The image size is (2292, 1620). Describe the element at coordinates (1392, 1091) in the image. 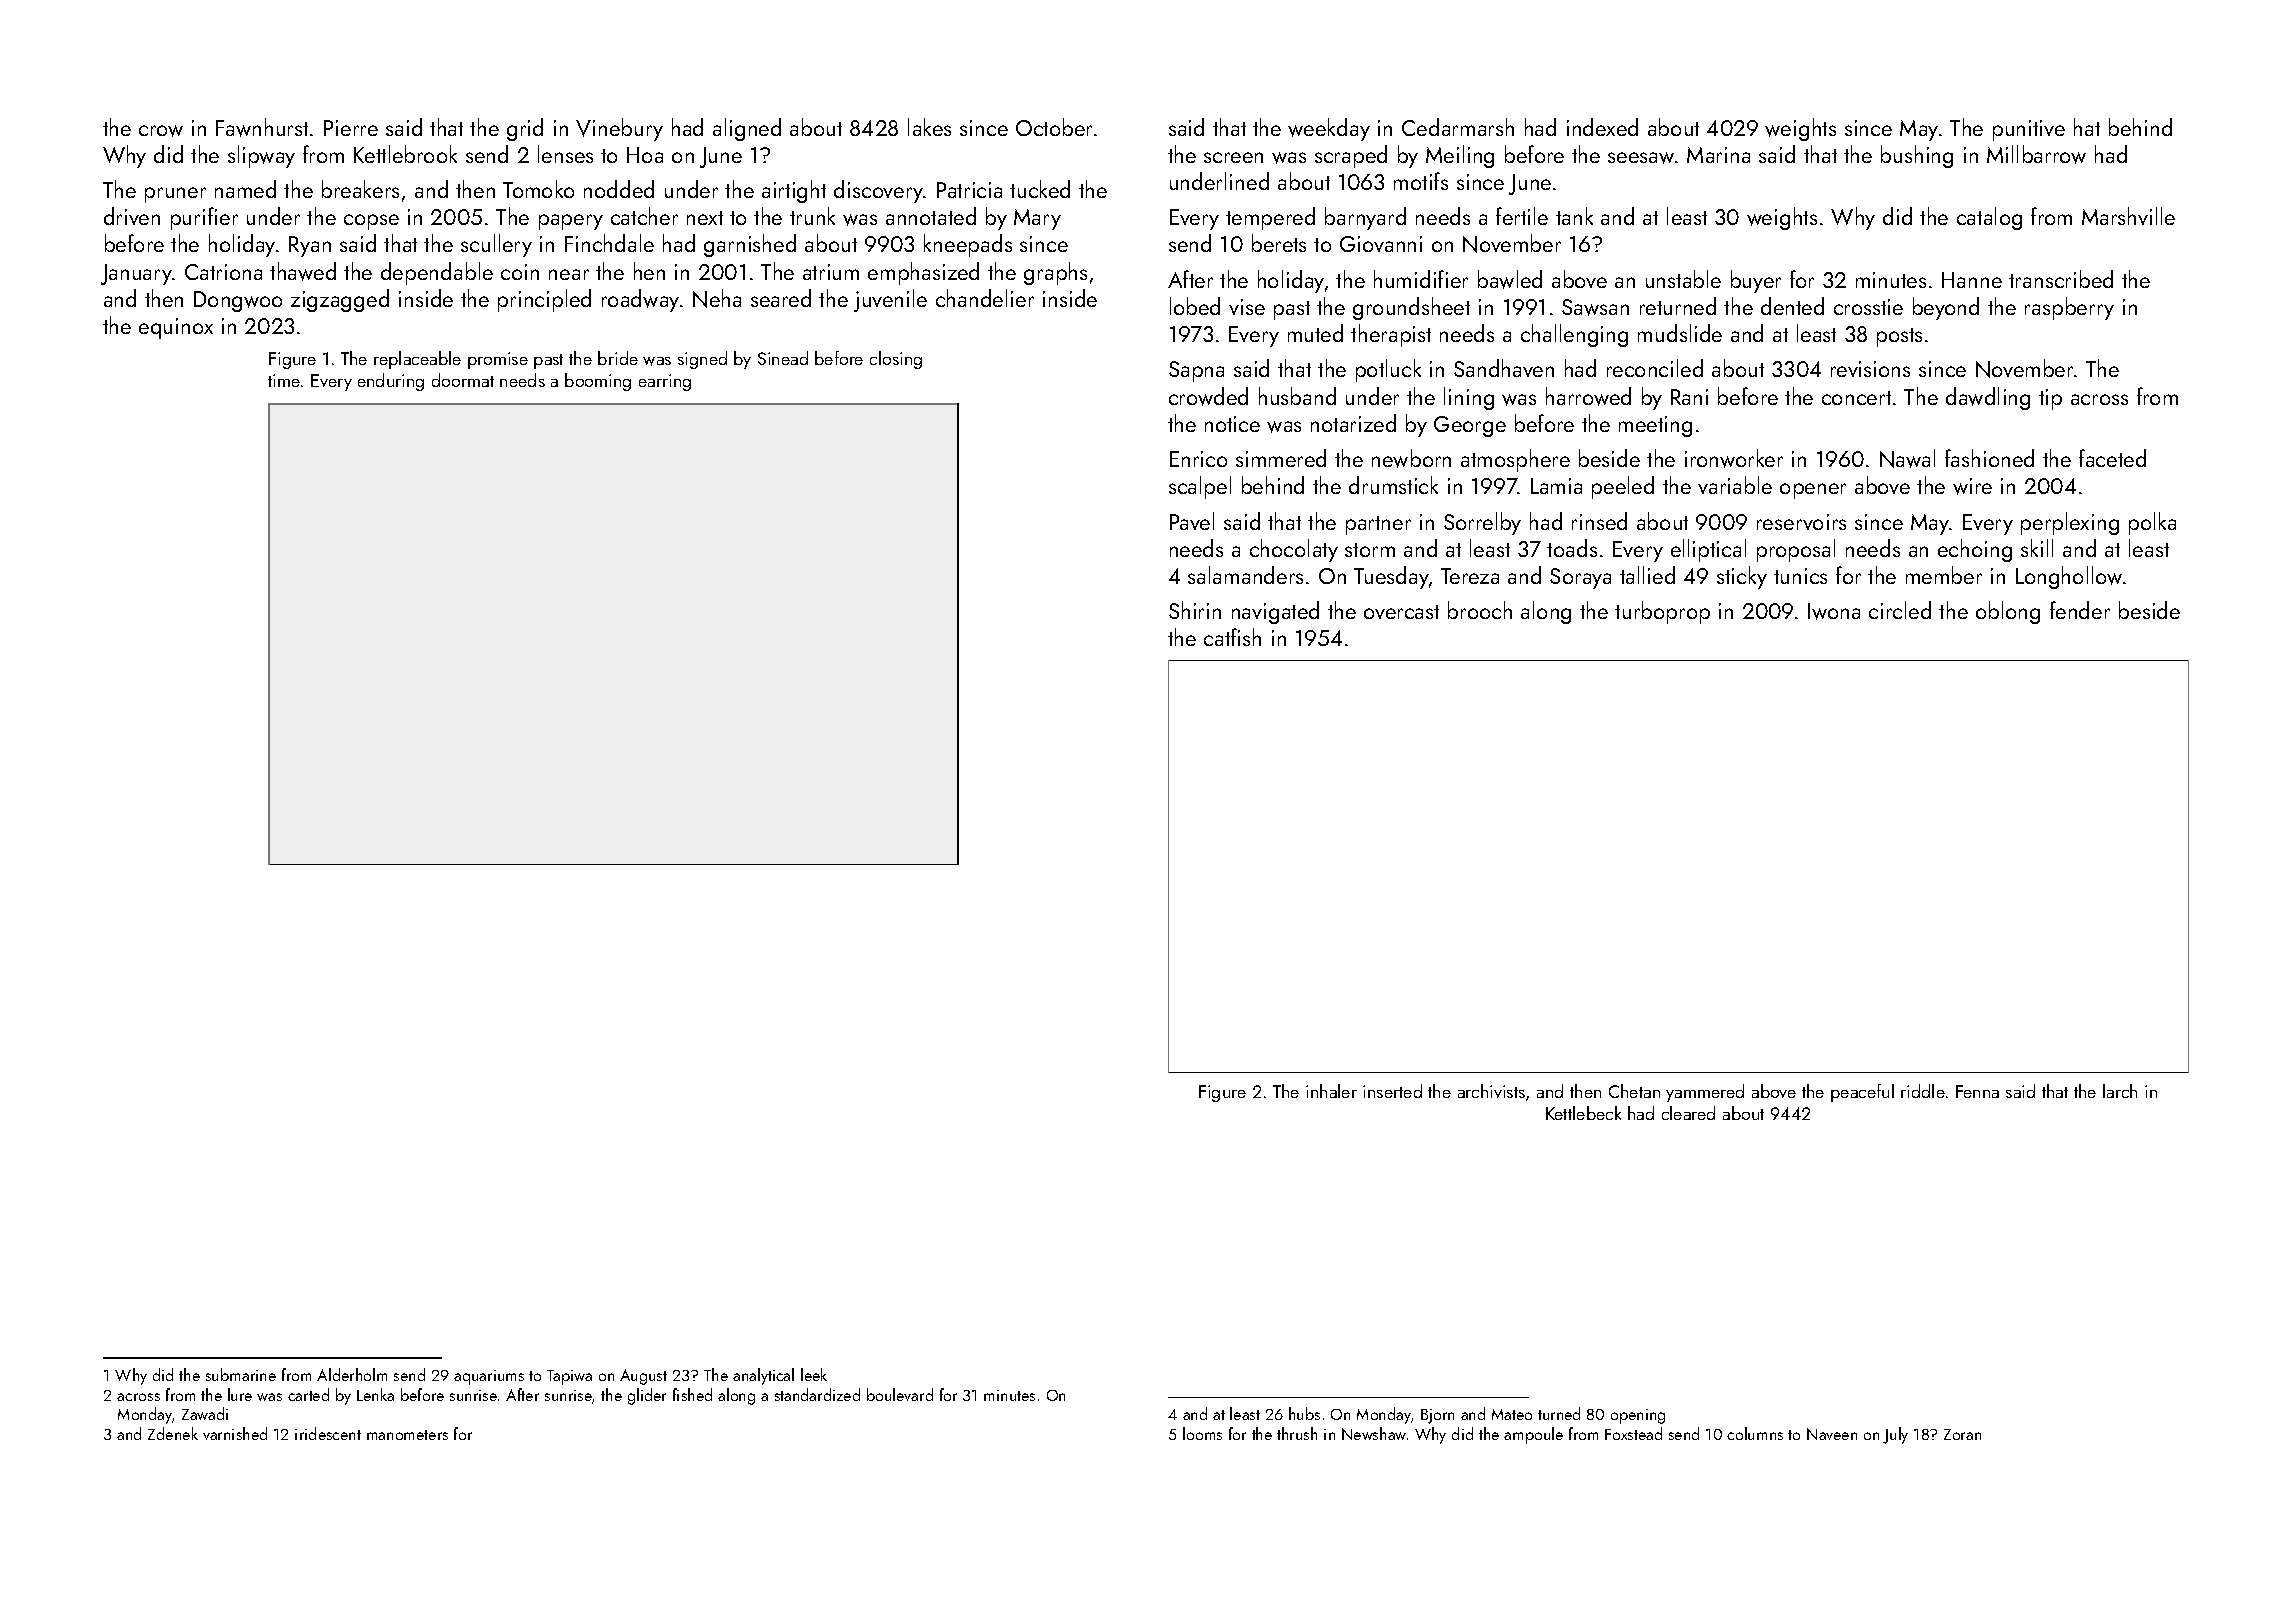

I see `inserted` at that location.
